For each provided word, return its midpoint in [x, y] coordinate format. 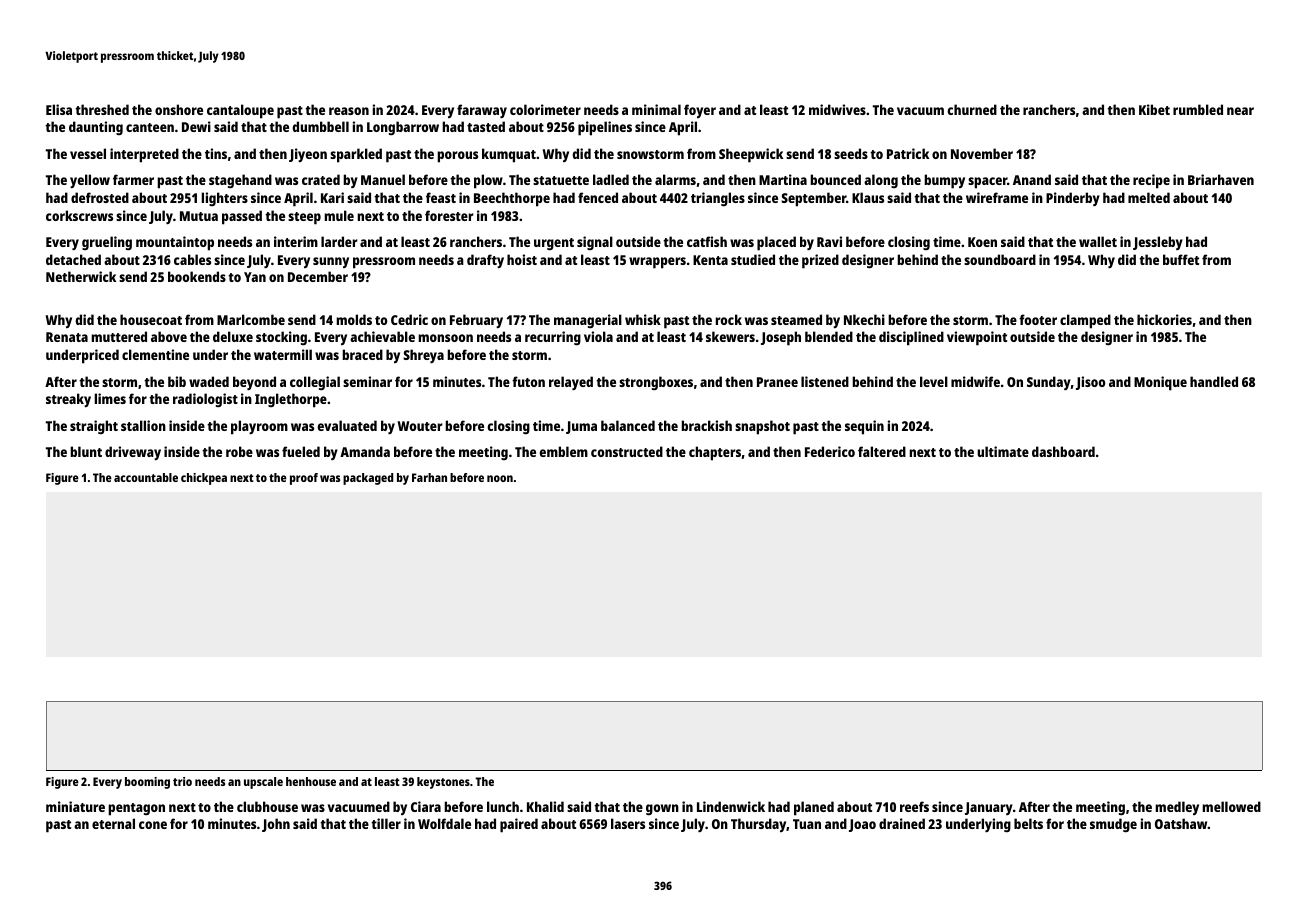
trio [182, 781]
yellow [90, 181]
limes [110, 398]
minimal [656, 109]
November [982, 153]
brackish [706, 425]
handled [1214, 381]
